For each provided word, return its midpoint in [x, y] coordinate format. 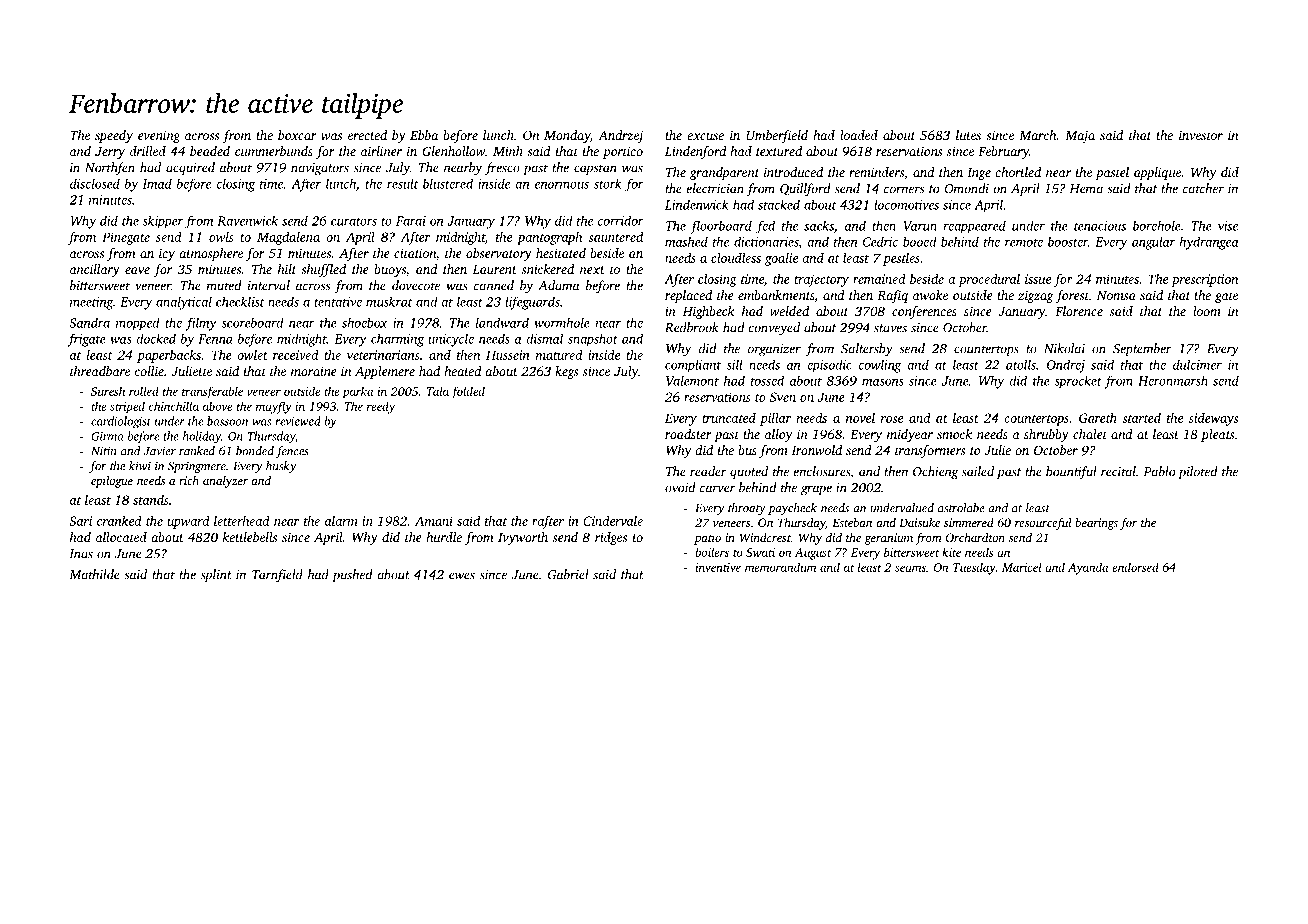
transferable [212, 392]
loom [1207, 311]
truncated [729, 418]
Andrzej [620, 136]
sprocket [1078, 382]
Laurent [494, 269]
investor [1201, 135]
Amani [434, 521]
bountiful [1071, 473]
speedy [114, 136]
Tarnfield [277, 576]
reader [708, 471]
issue [1038, 279]
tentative [338, 302]
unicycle [451, 340]
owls [221, 237]
